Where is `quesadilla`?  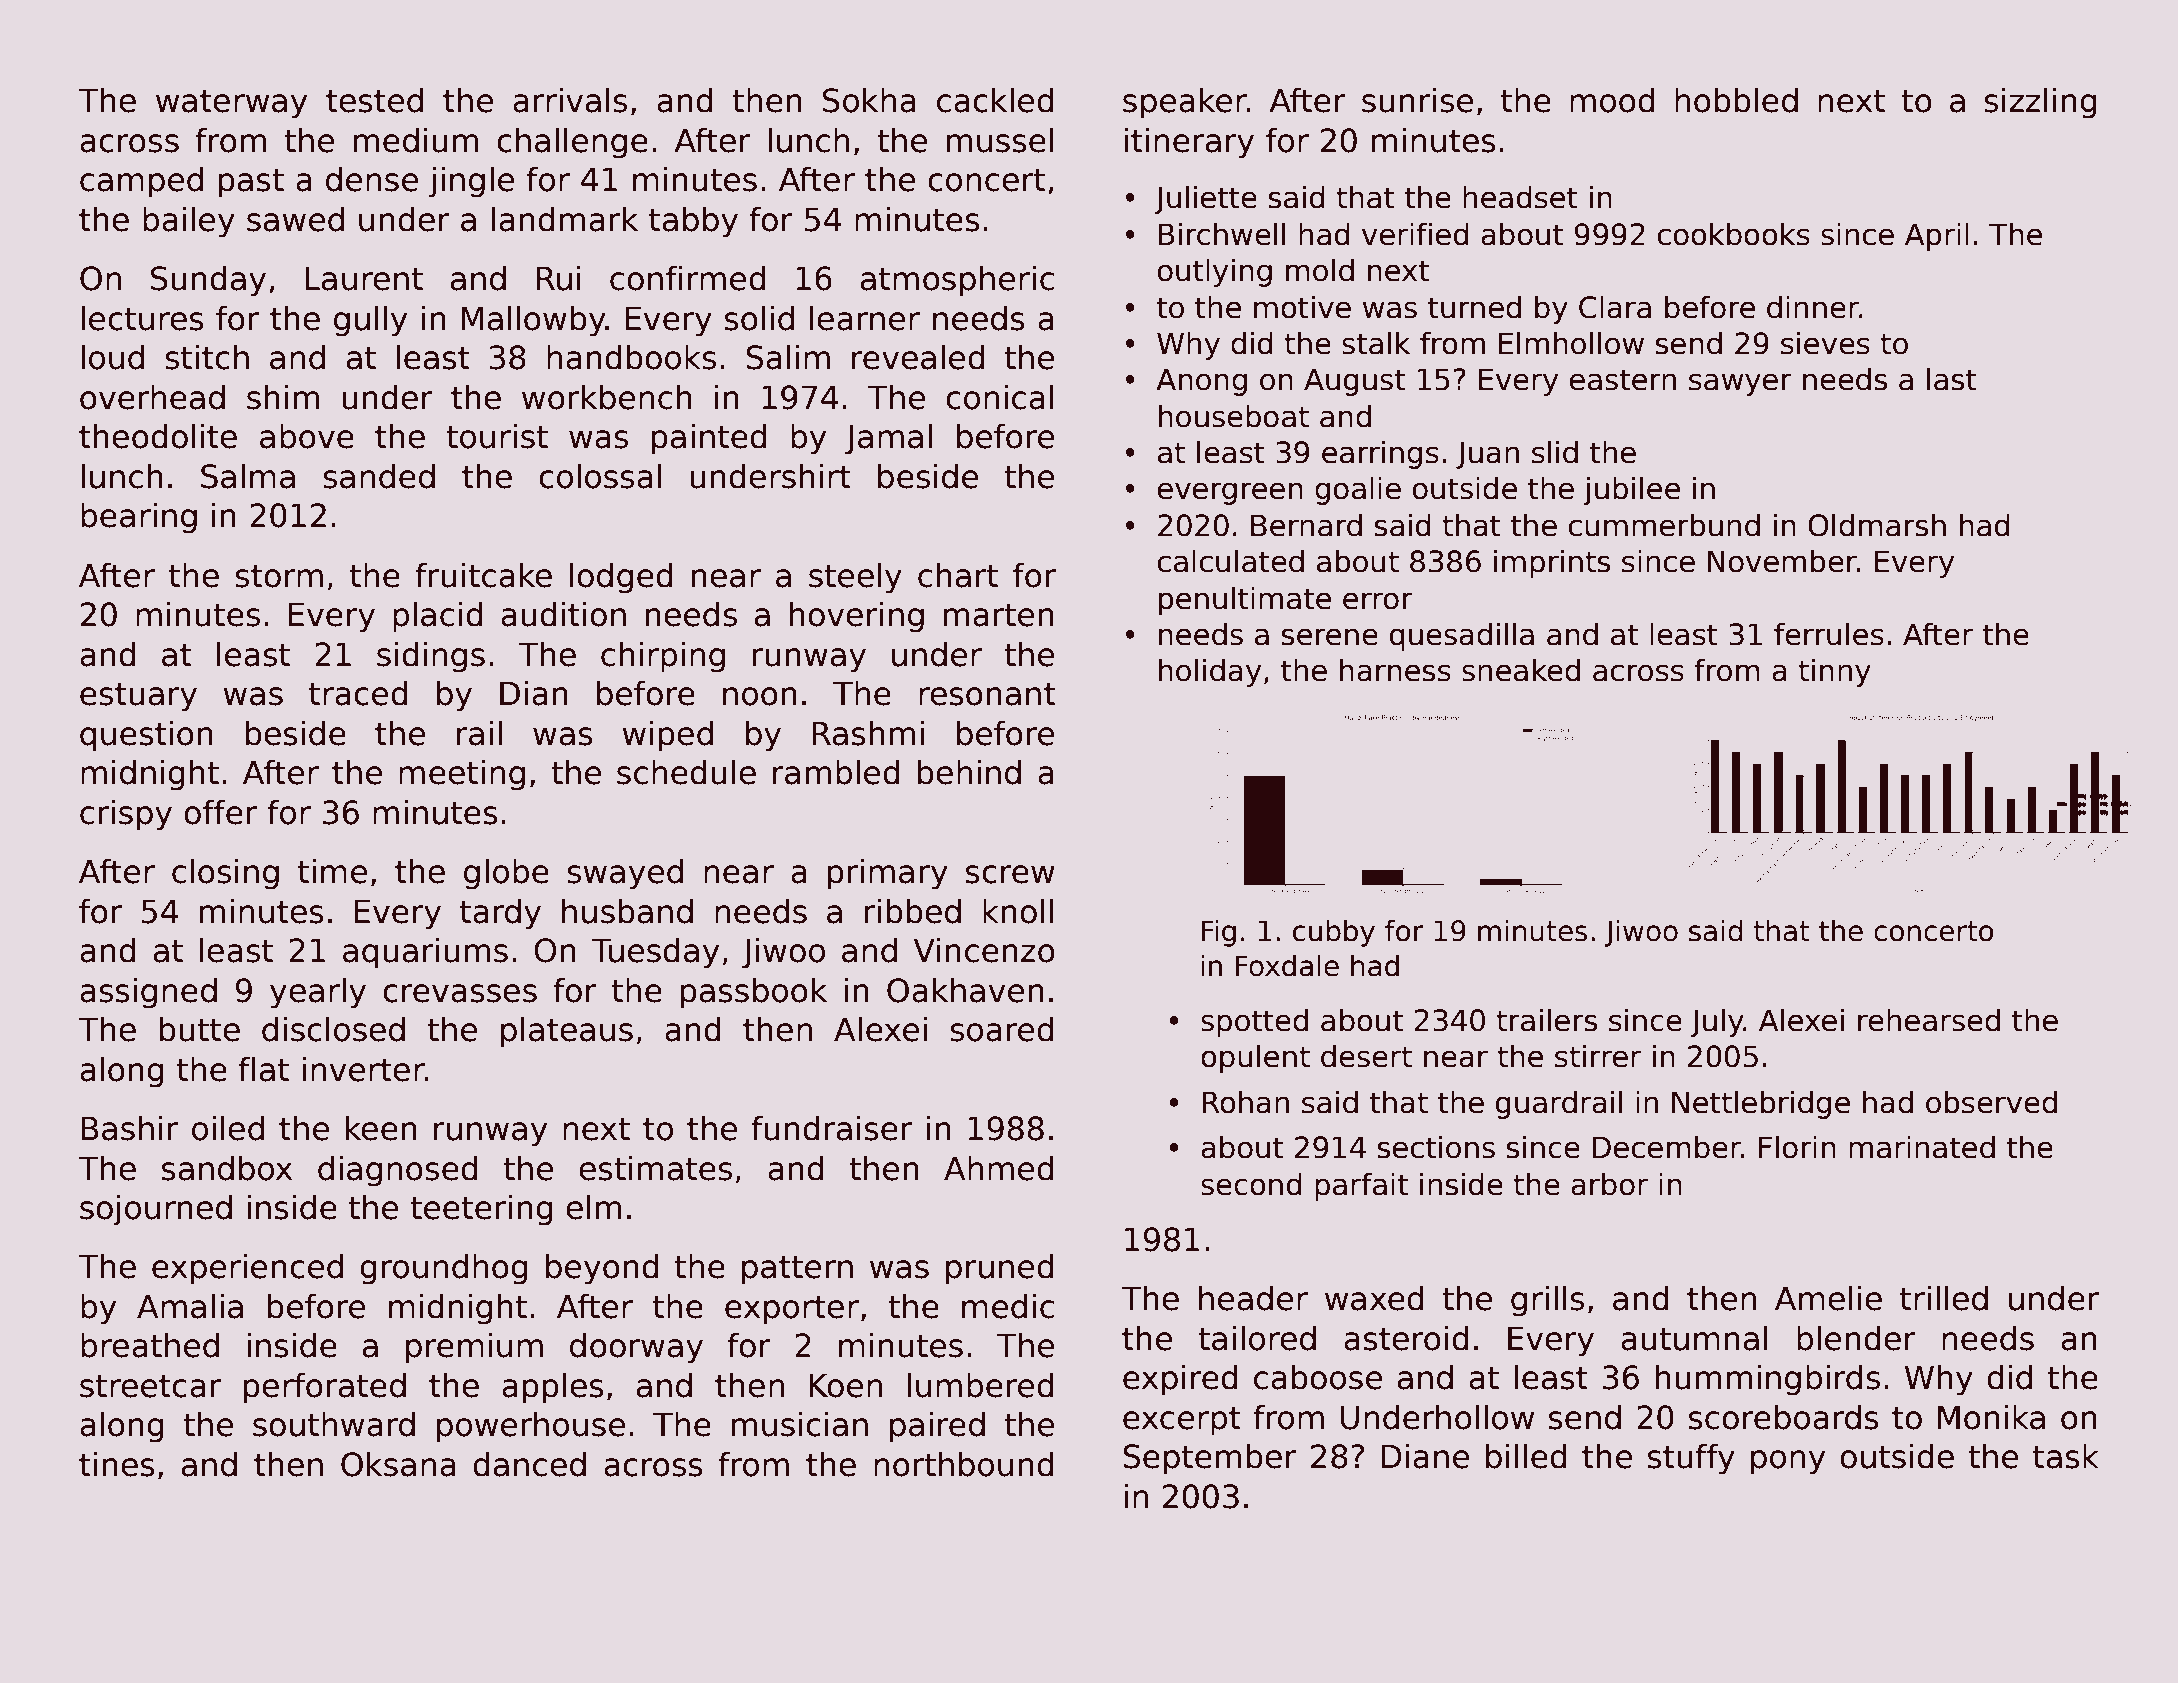 quesadilla is located at coordinates (1462, 636).
